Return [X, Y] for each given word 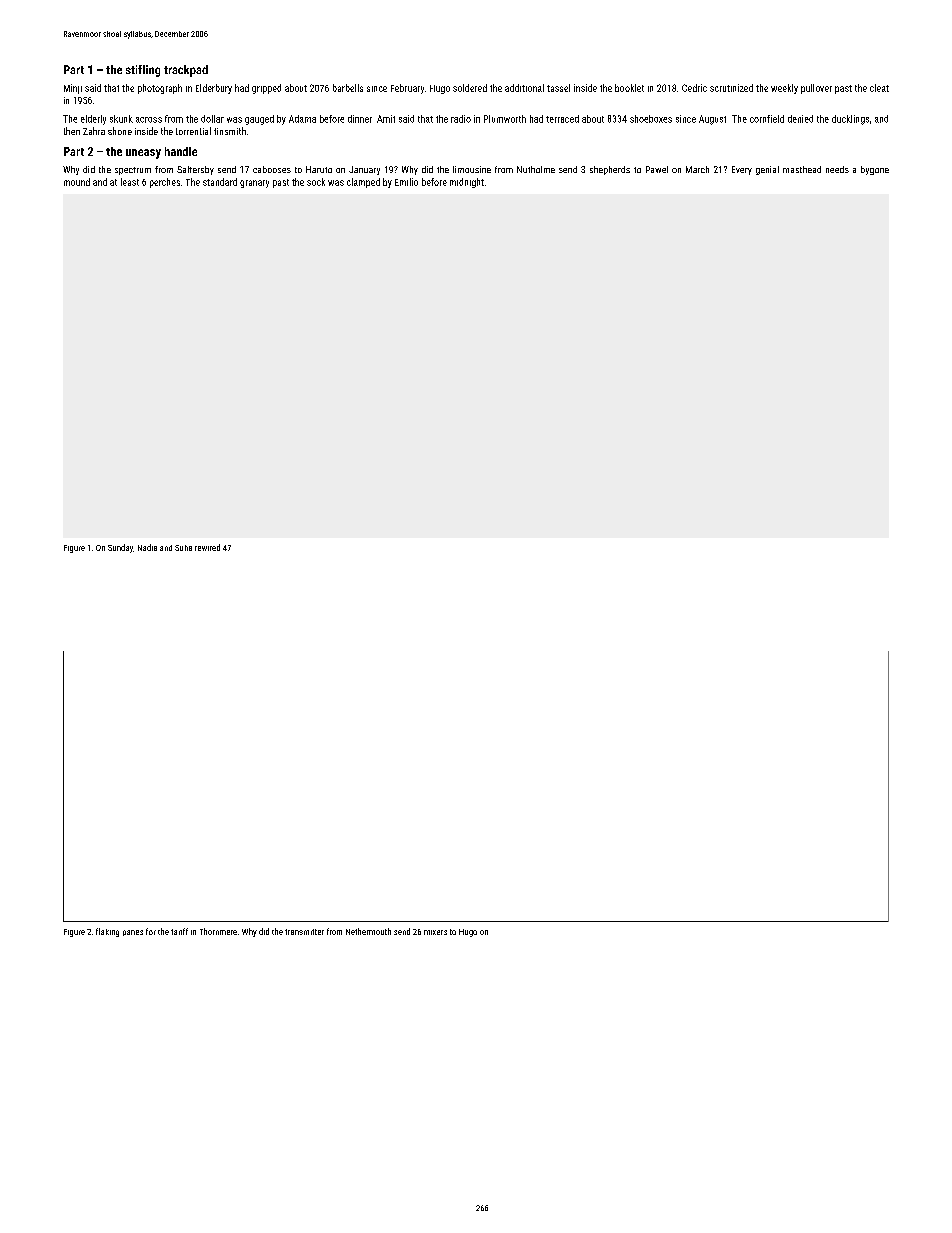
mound [77, 182]
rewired [207, 547]
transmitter [304, 932]
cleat [879, 88]
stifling [143, 71]
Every [742, 170]
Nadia [147, 547]
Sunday [120, 548]
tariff [179, 931]
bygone [875, 170]
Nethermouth [368, 931]
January [364, 170]
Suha [183, 548]
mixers [435, 932]
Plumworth [505, 119]
